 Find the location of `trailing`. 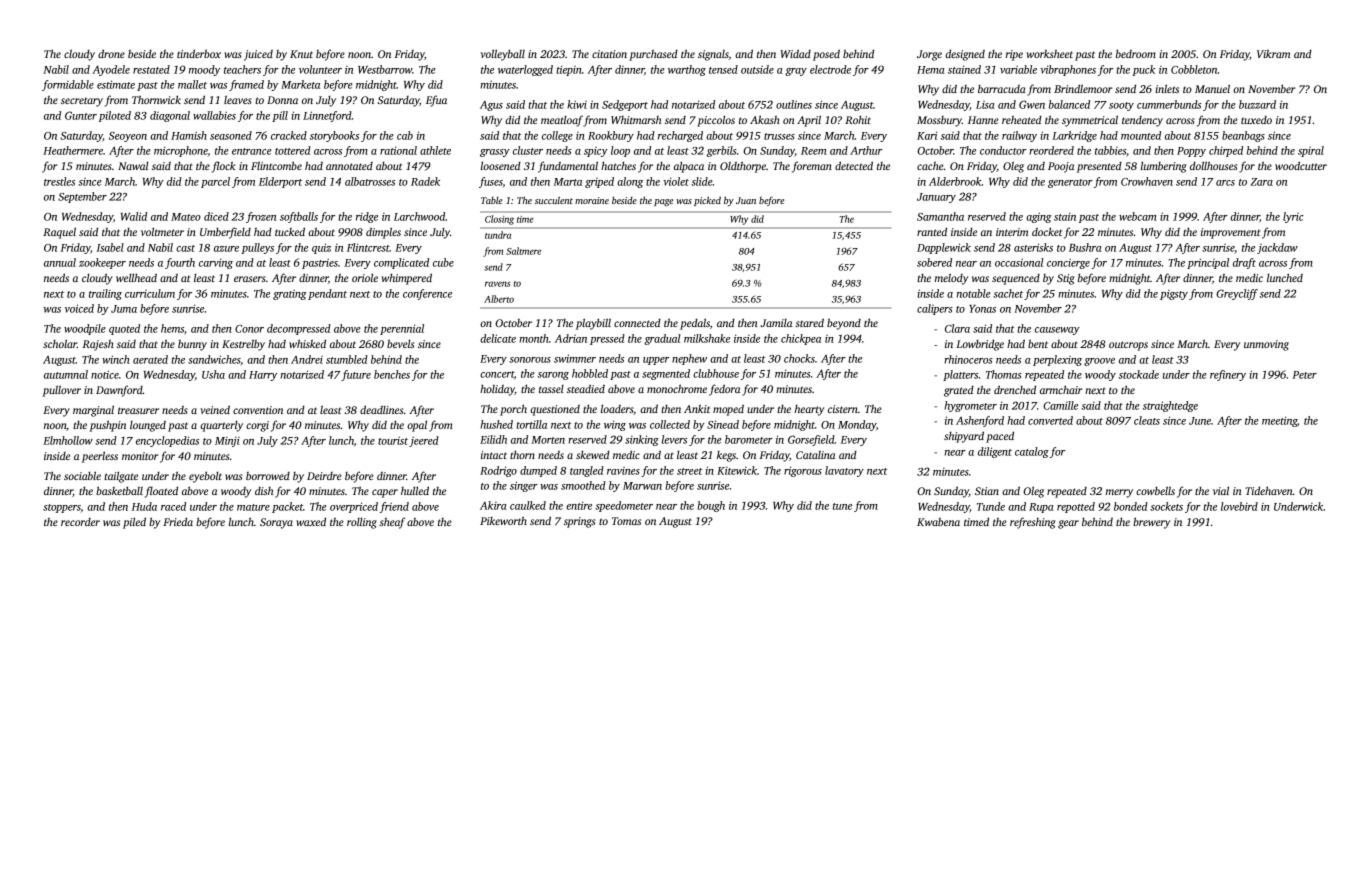

trailing is located at coordinates (105, 294).
